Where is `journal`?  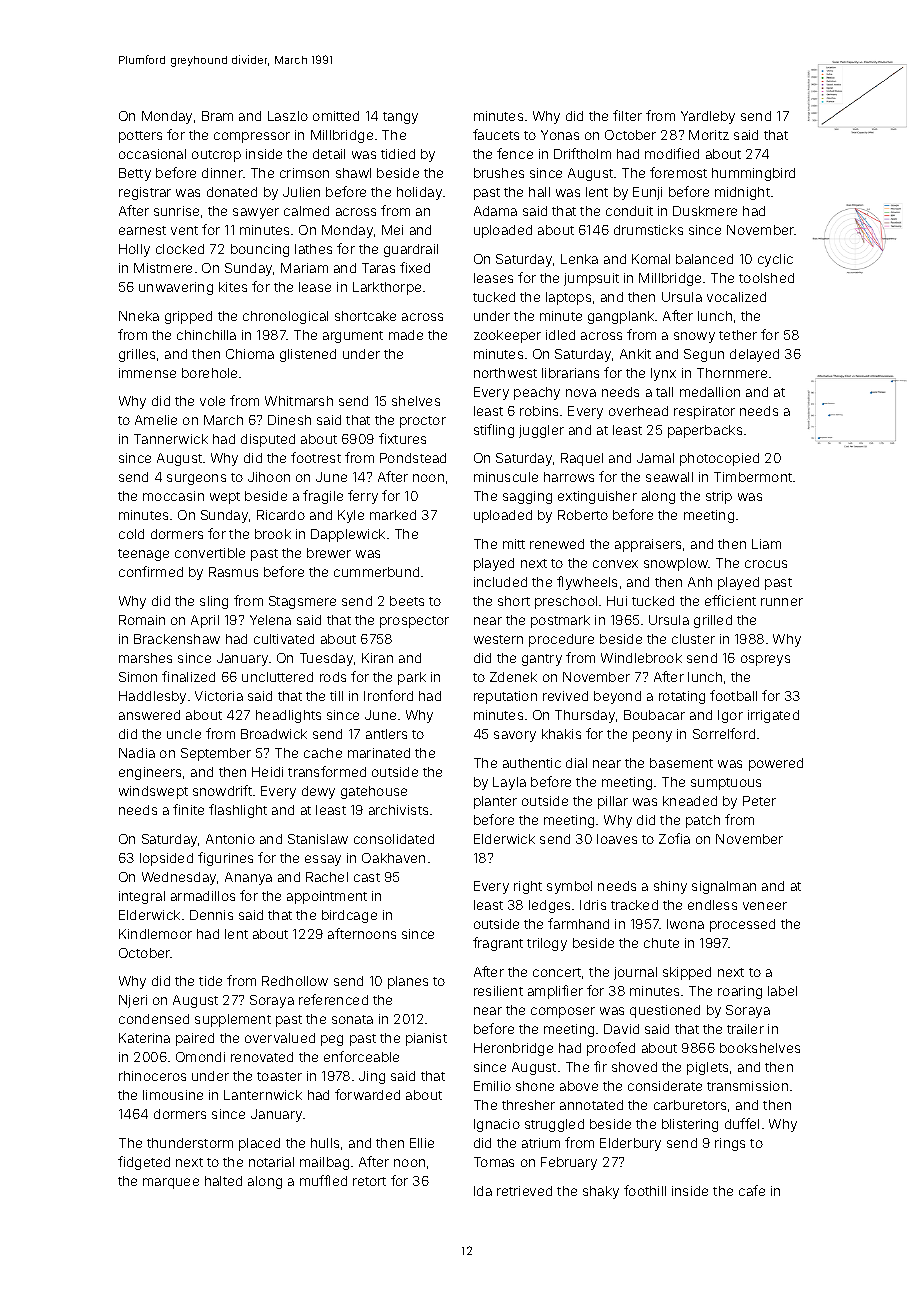 journal is located at coordinates (635, 973).
